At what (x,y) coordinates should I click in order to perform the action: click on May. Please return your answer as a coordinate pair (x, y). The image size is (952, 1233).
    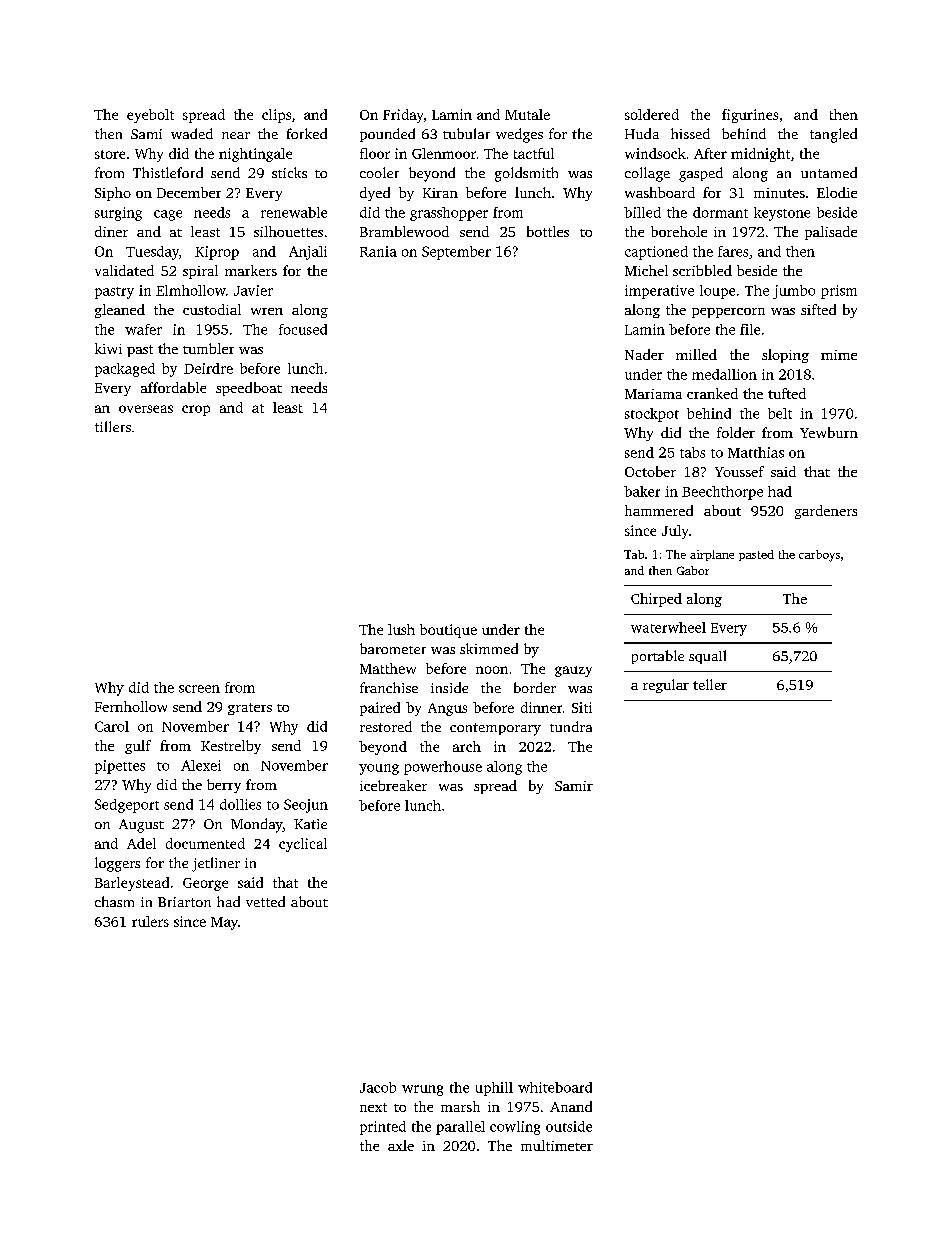
    Looking at the image, I should click on (224, 923).
